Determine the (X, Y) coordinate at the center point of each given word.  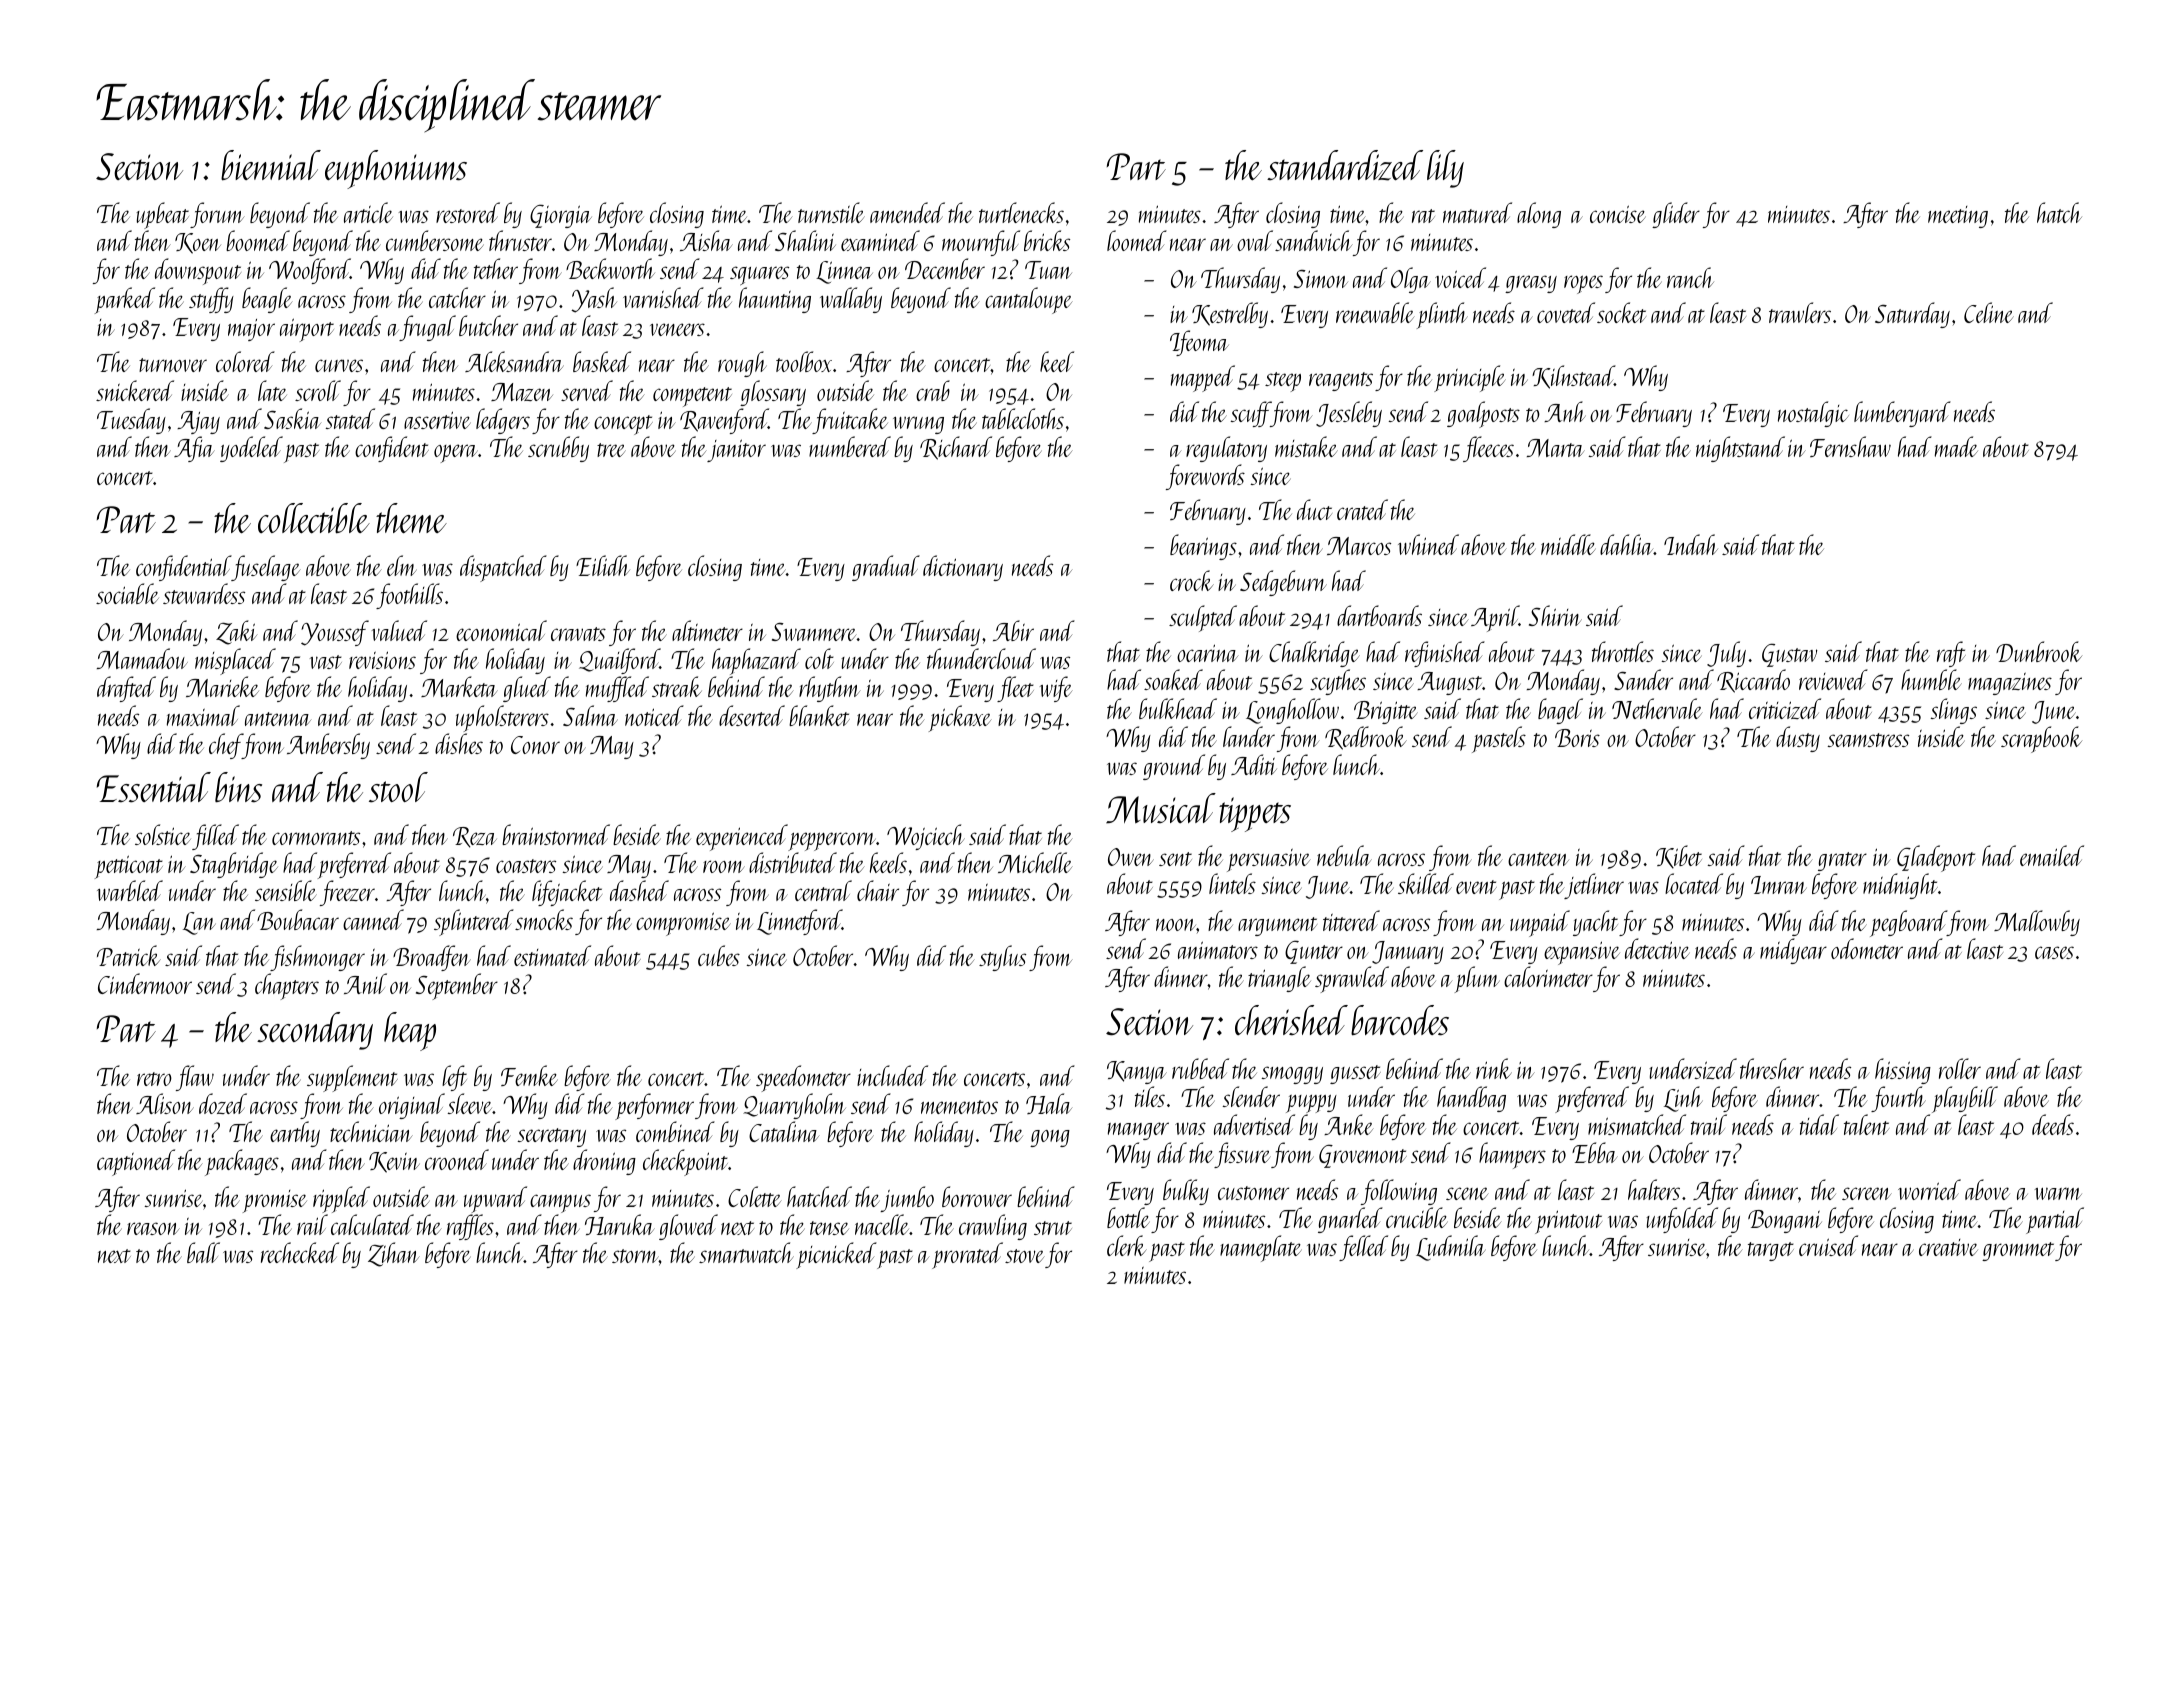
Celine (1989, 312)
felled (1363, 1248)
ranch (1690, 277)
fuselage (266, 568)
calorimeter (1548, 977)
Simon (1321, 279)
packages (242, 1162)
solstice (163, 834)
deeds (2053, 1124)
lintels (1232, 884)
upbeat (162, 216)
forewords (1205, 477)
